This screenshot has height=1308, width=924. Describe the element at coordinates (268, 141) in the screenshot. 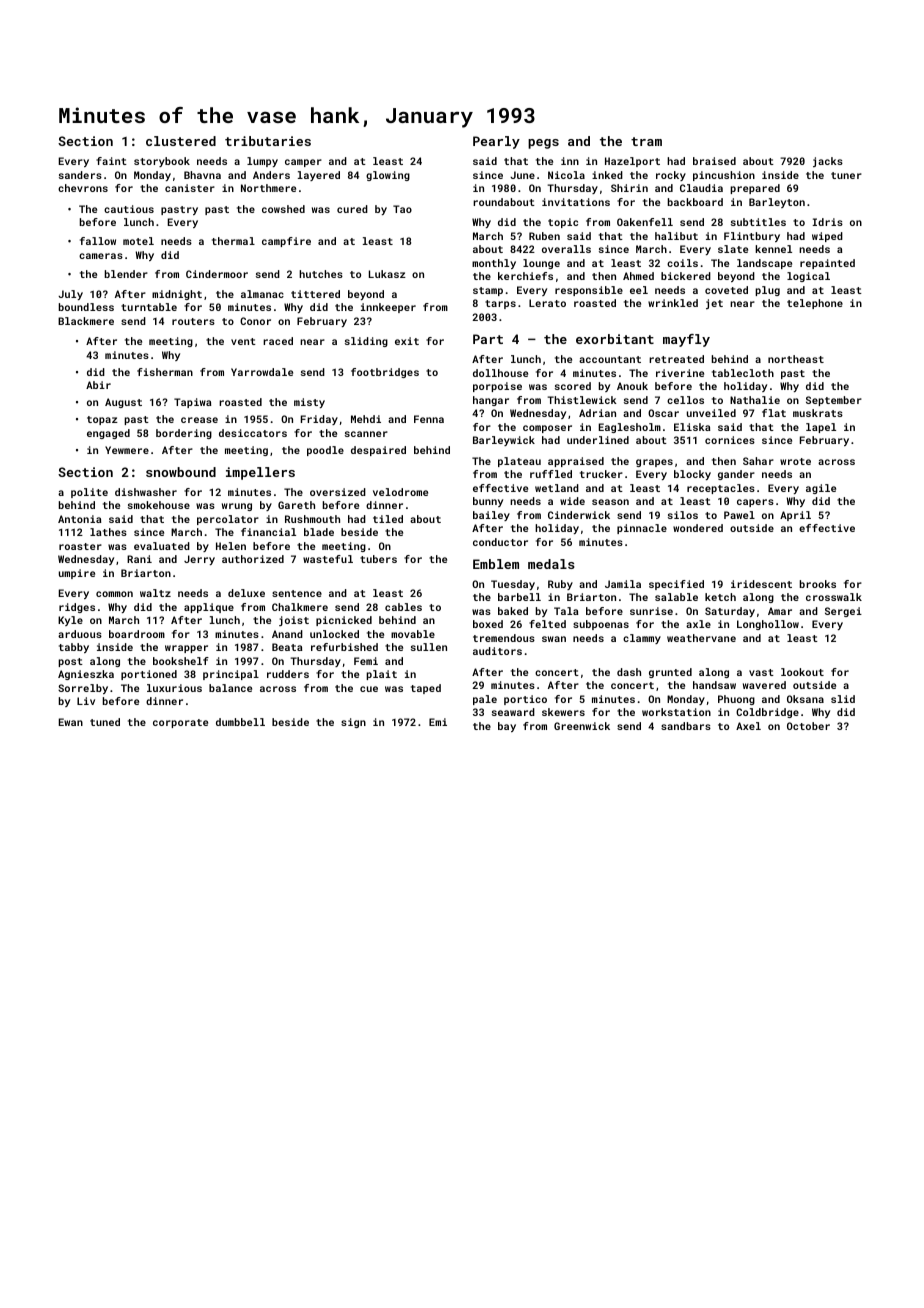

I see `tributaries` at that location.
